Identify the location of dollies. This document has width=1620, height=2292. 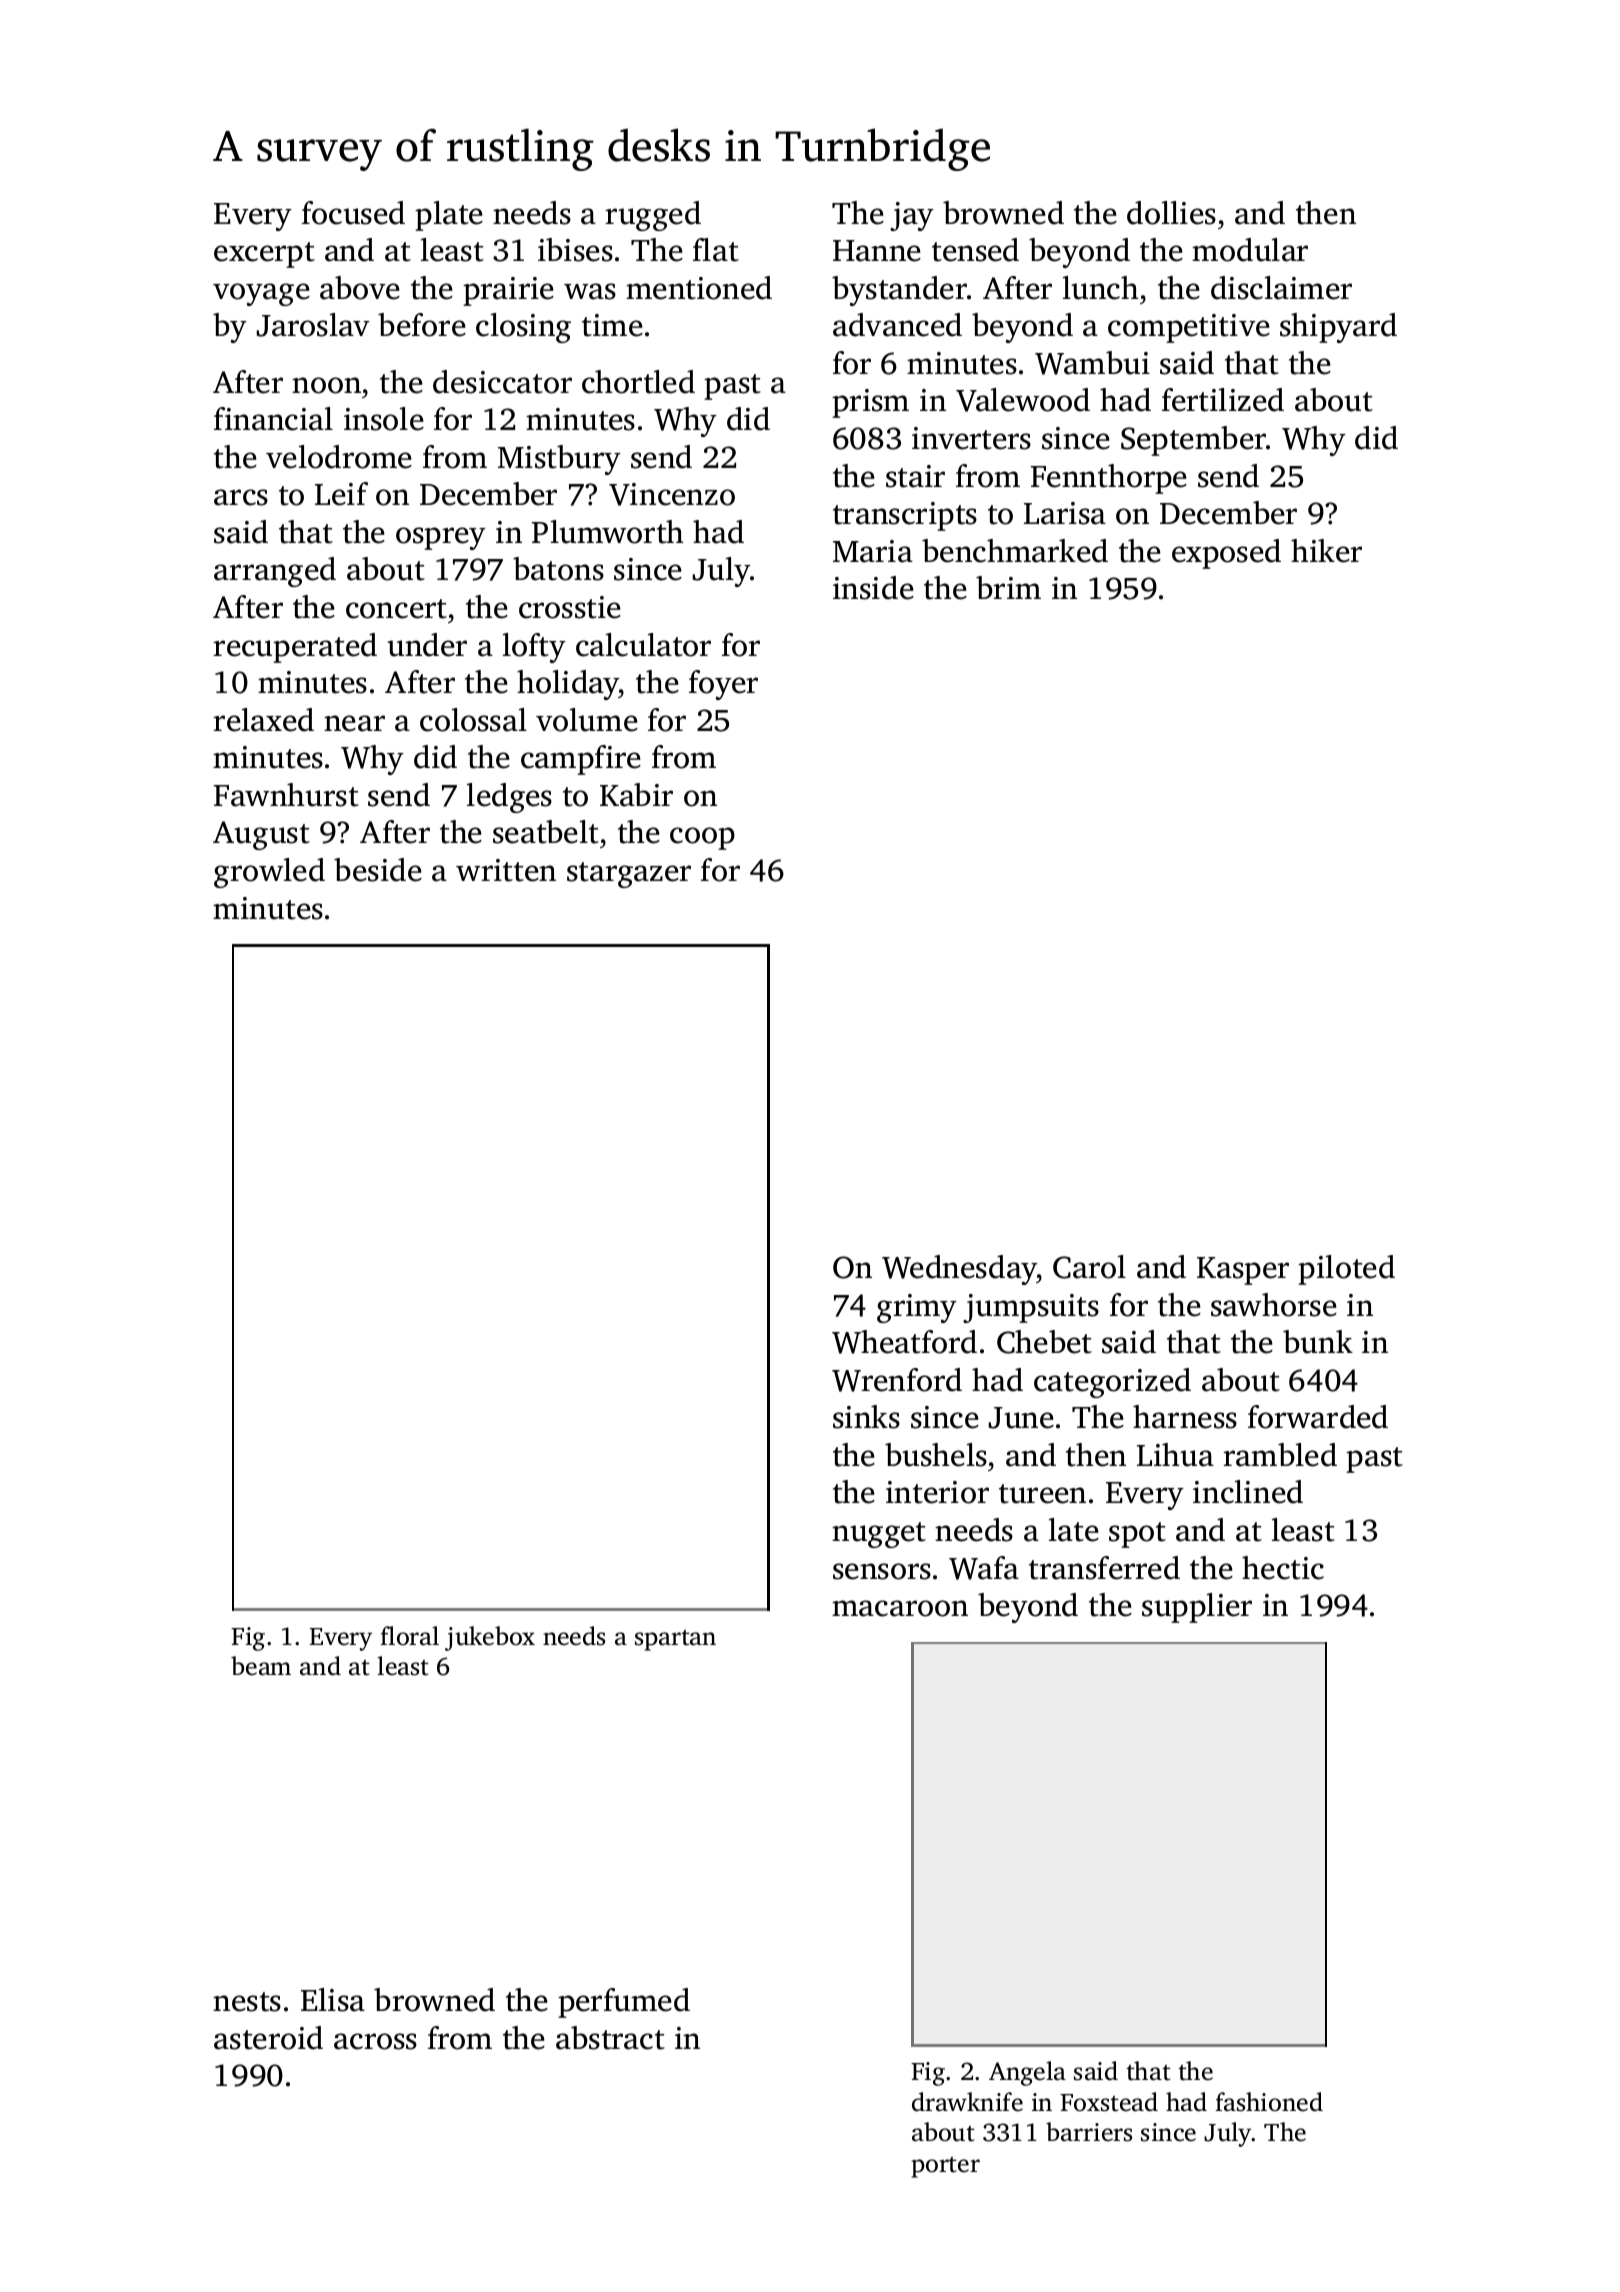
(1171, 213).
